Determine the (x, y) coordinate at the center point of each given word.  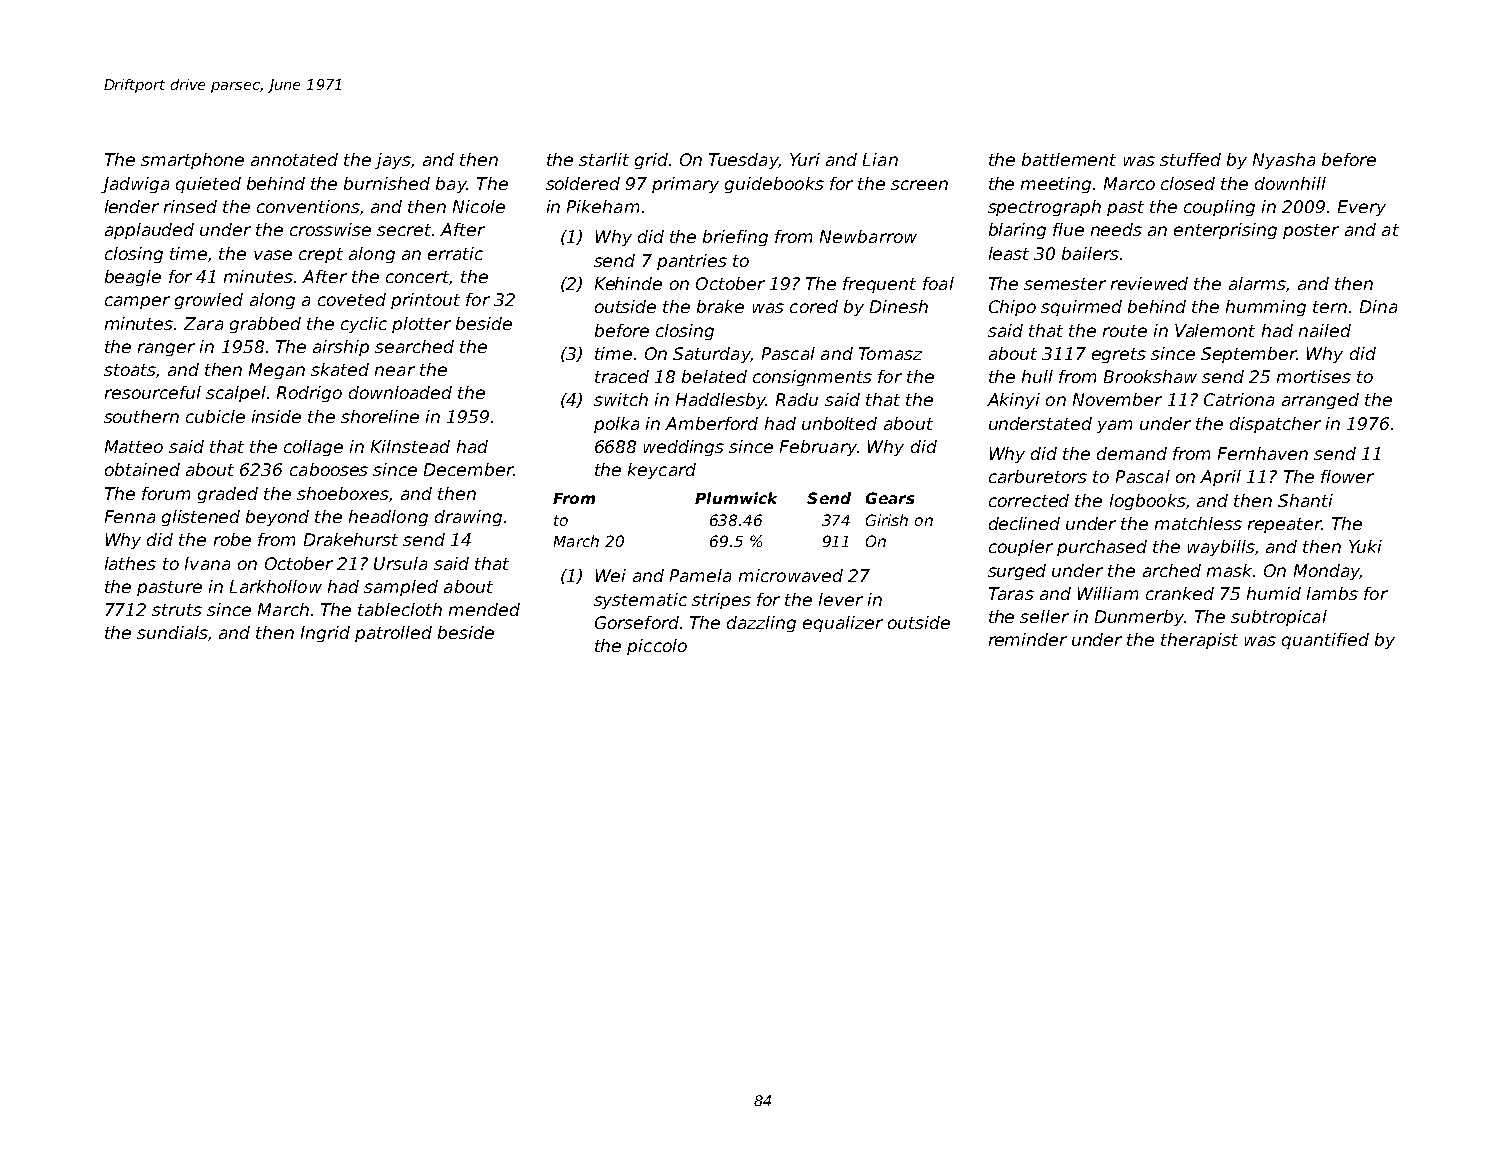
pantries (692, 262)
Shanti (1305, 500)
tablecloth (400, 609)
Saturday (711, 355)
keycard (662, 471)
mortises (1314, 376)
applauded (149, 231)
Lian (880, 159)
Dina (1378, 306)
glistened (201, 518)
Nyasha (1284, 161)
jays (393, 161)
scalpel (236, 394)
